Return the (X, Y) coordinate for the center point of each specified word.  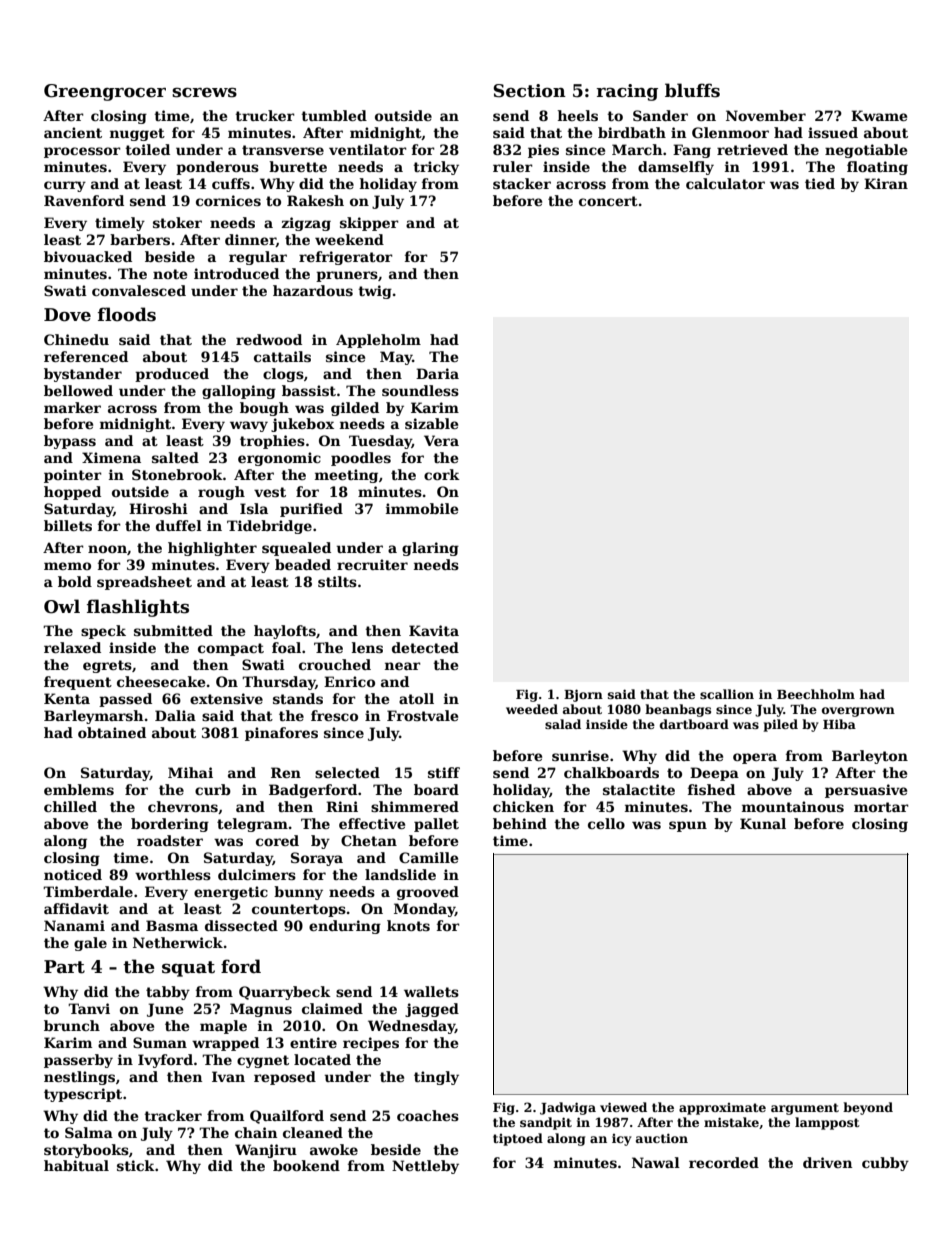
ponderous (217, 168)
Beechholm (816, 694)
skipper (369, 224)
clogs (283, 375)
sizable (431, 423)
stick (136, 1165)
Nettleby (425, 1167)
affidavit (76, 908)
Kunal (763, 823)
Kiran (886, 183)
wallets (431, 991)
